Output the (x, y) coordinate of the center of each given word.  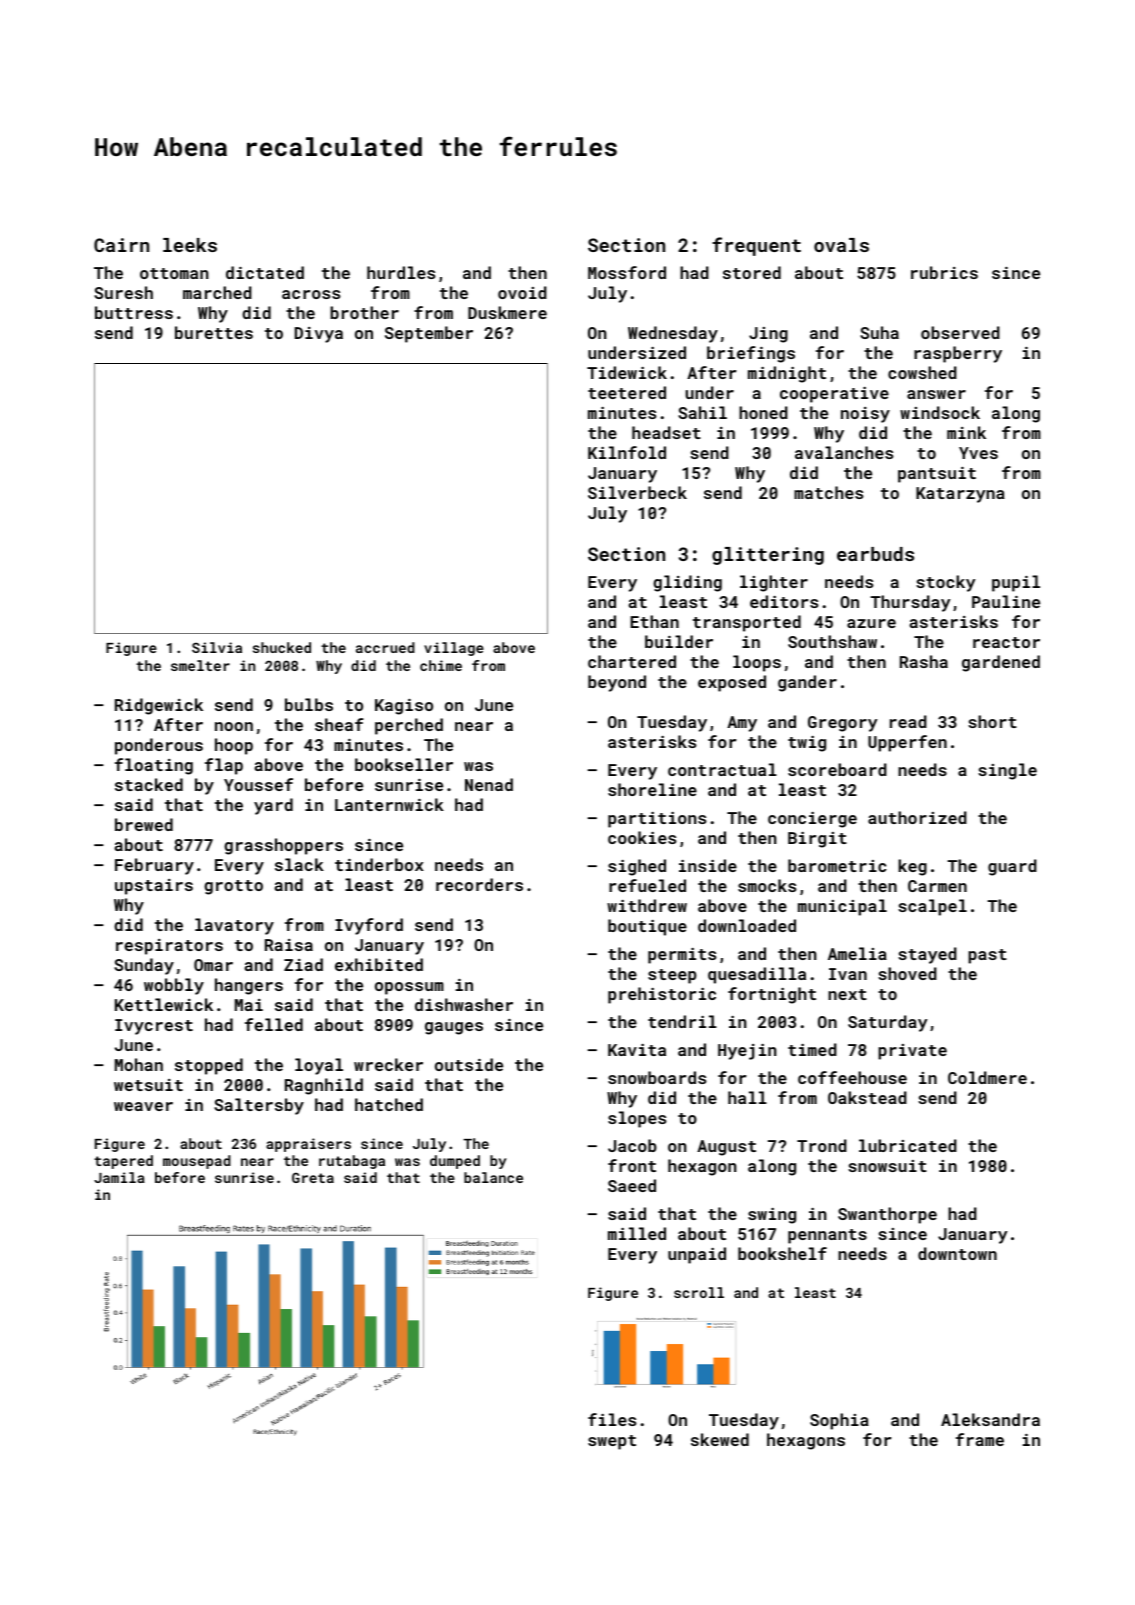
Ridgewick (159, 706)
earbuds (875, 554)
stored (752, 272)
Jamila (119, 1177)
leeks (190, 245)
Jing (768, 335)
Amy (742, 724)
